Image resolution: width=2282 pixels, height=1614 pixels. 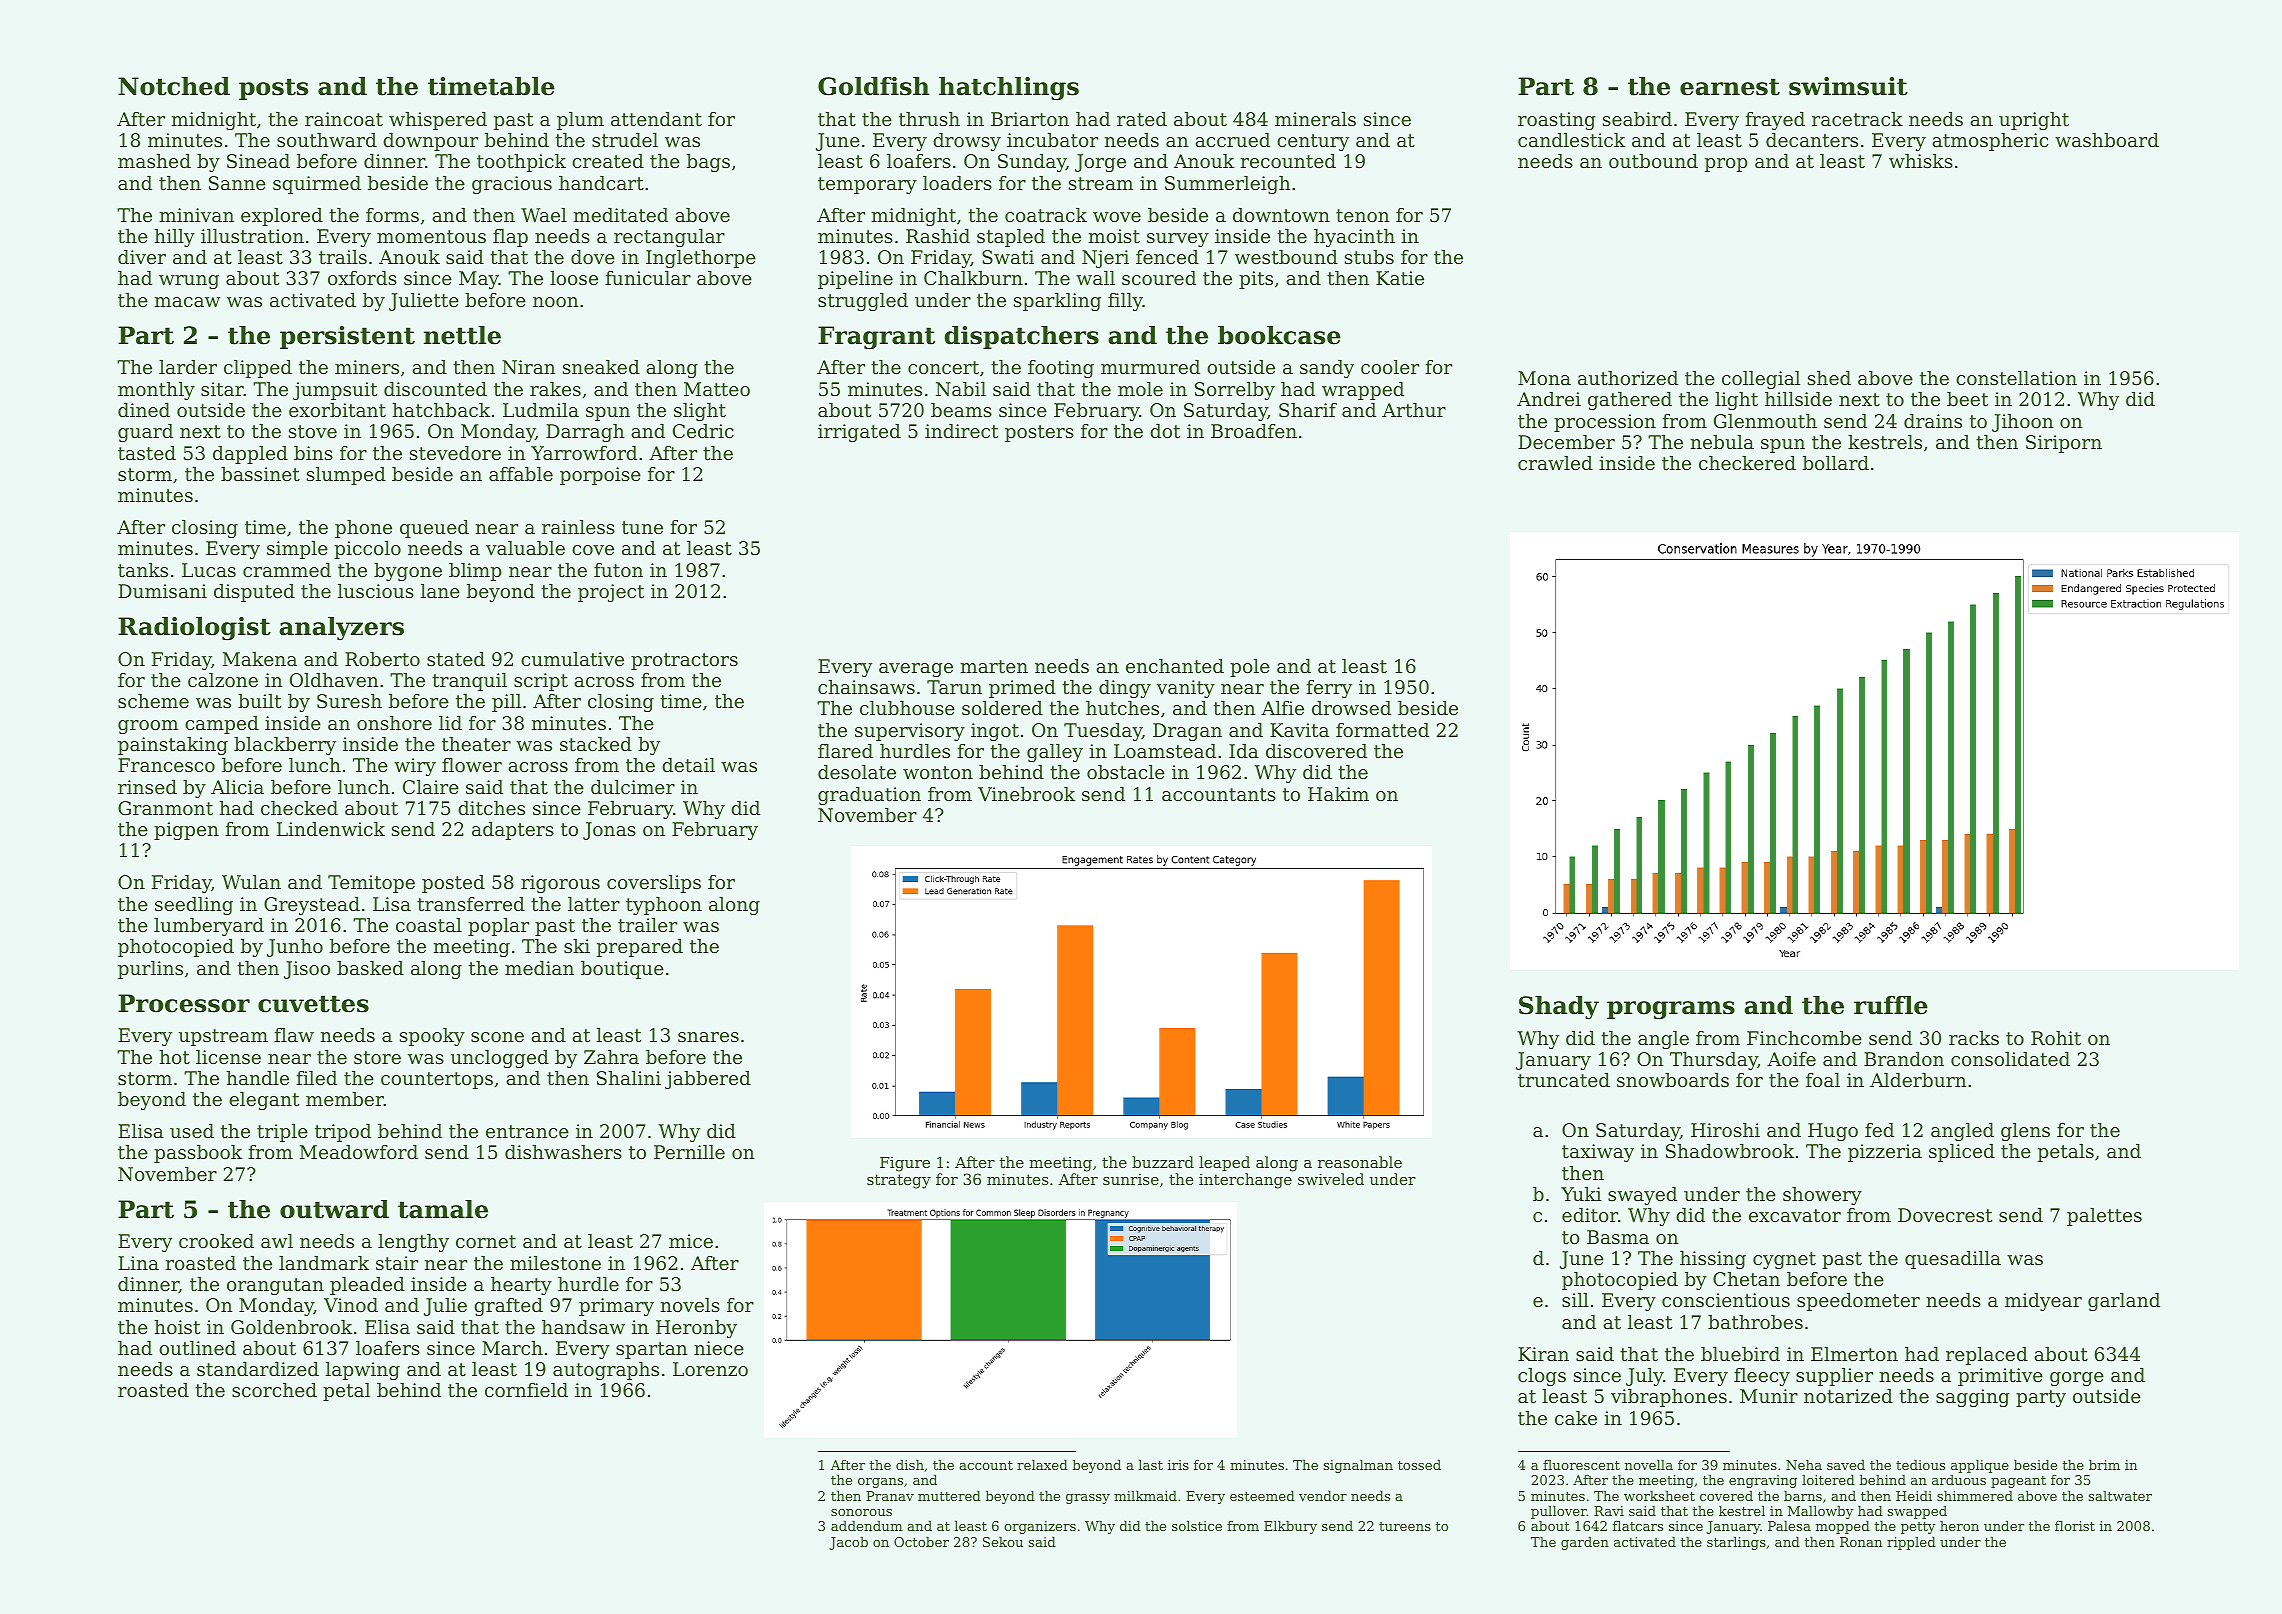 What do you see at coordinates (177, 1327) in the screenshot?
I see `hoist` at bounding box center [177, 1327].
